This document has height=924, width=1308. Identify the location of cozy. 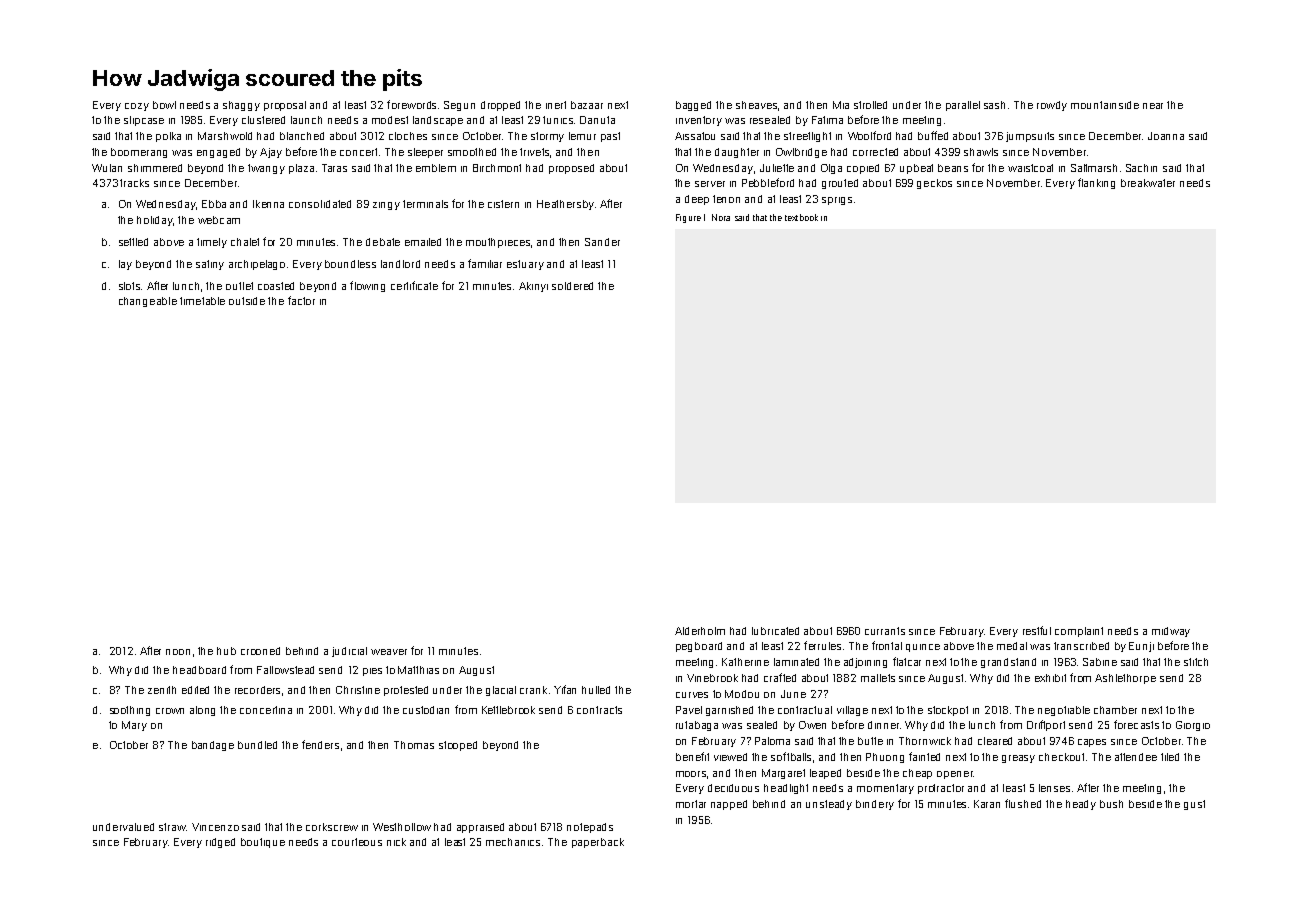
(137, 107).
